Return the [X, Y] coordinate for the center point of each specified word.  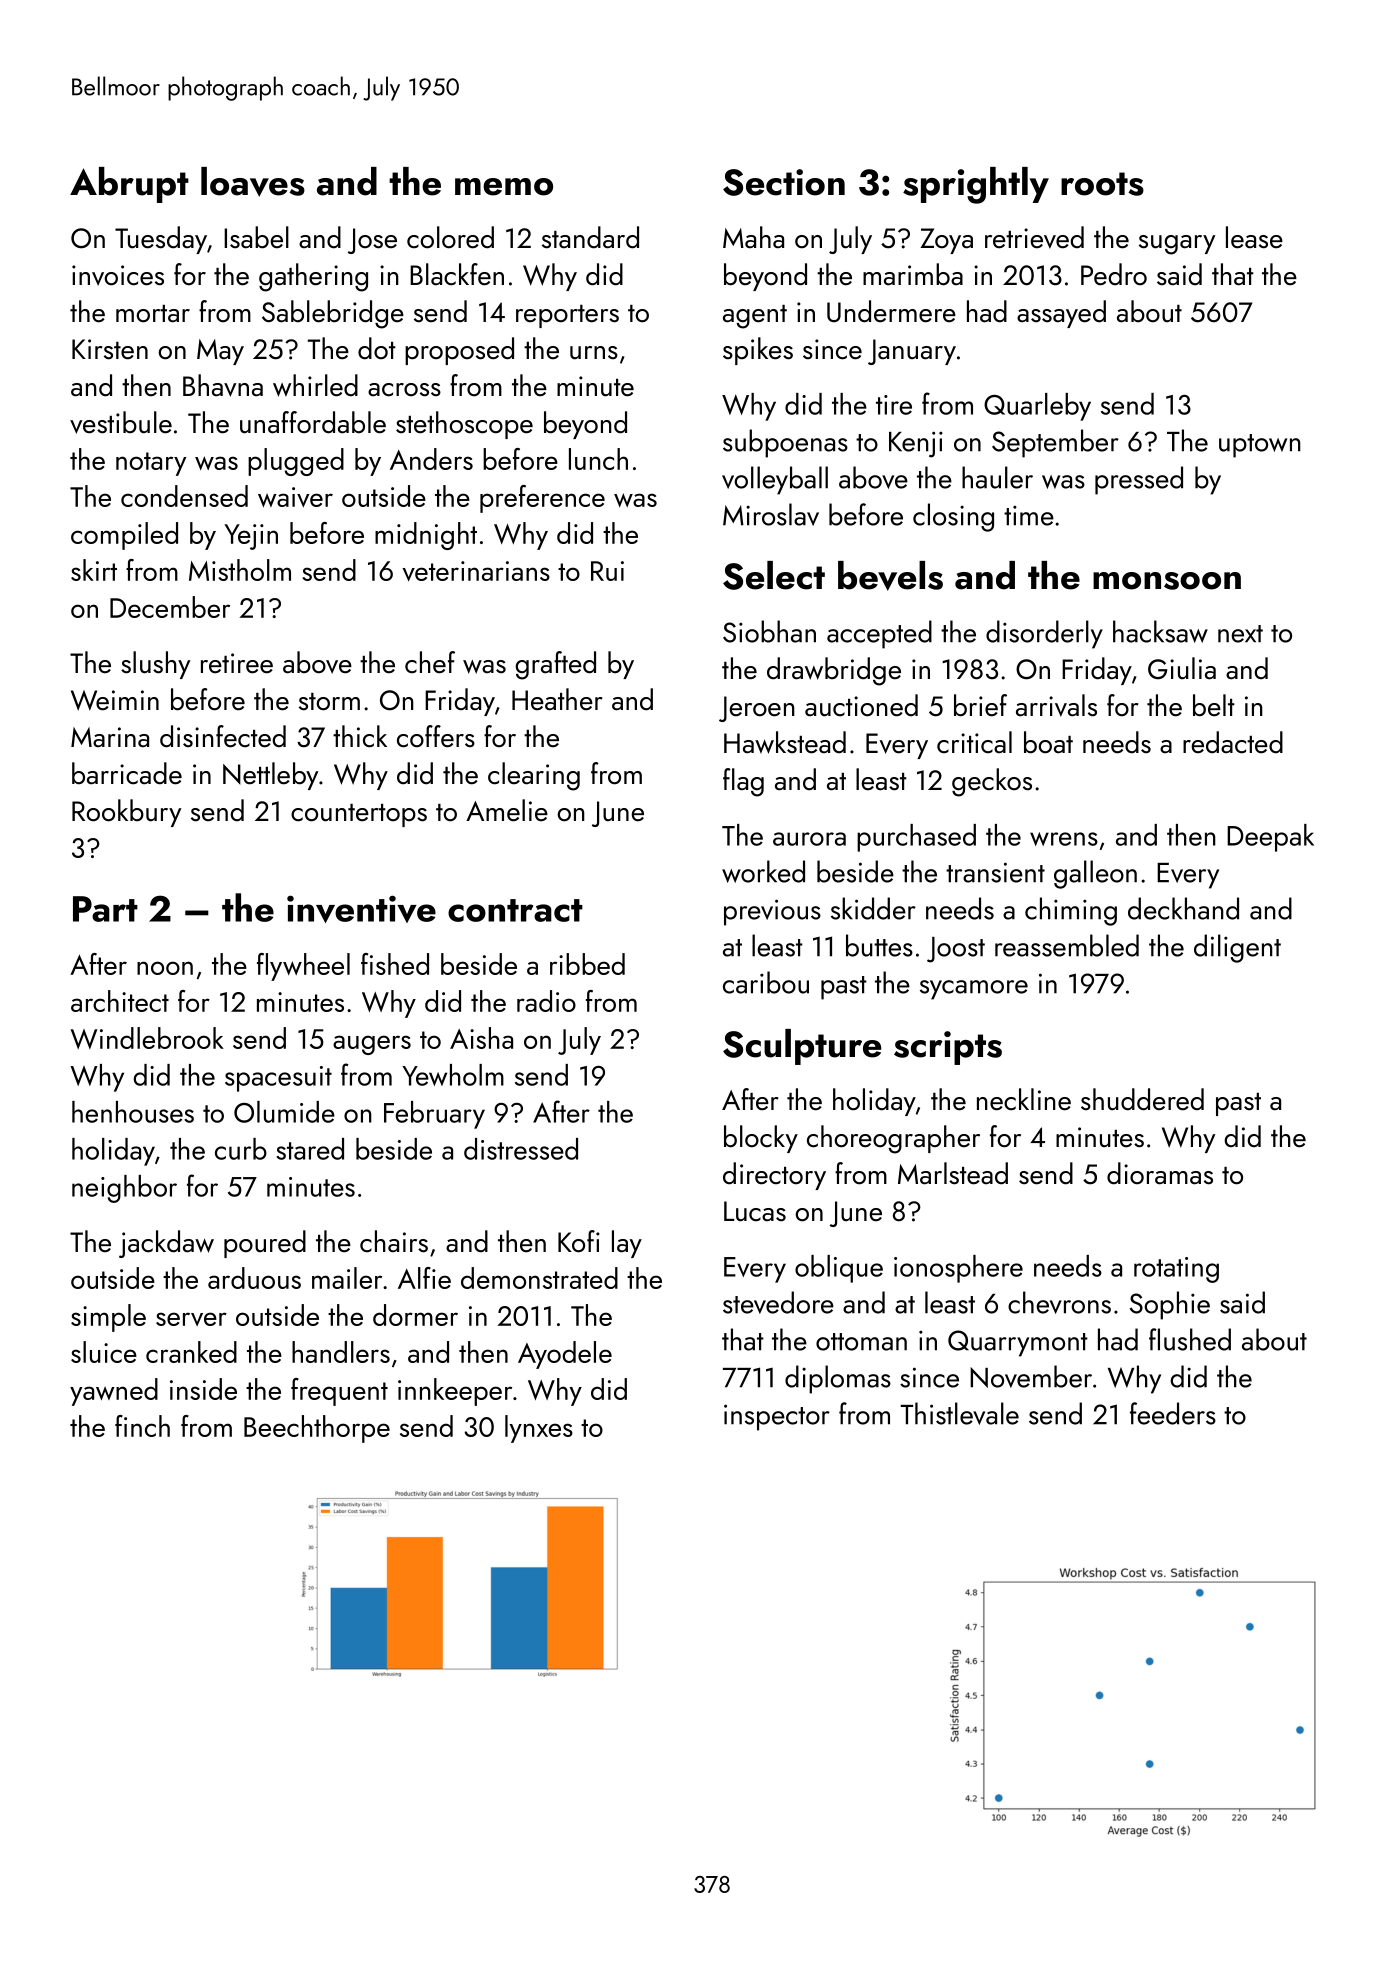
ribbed [587, 964]
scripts [948, 1048]
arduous [254, 1278]
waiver [295, 497]
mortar [153, 314]
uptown [1260, 446]
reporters [567, 316]
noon [165, 968]
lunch [598, 459]
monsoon [1167, 581]
